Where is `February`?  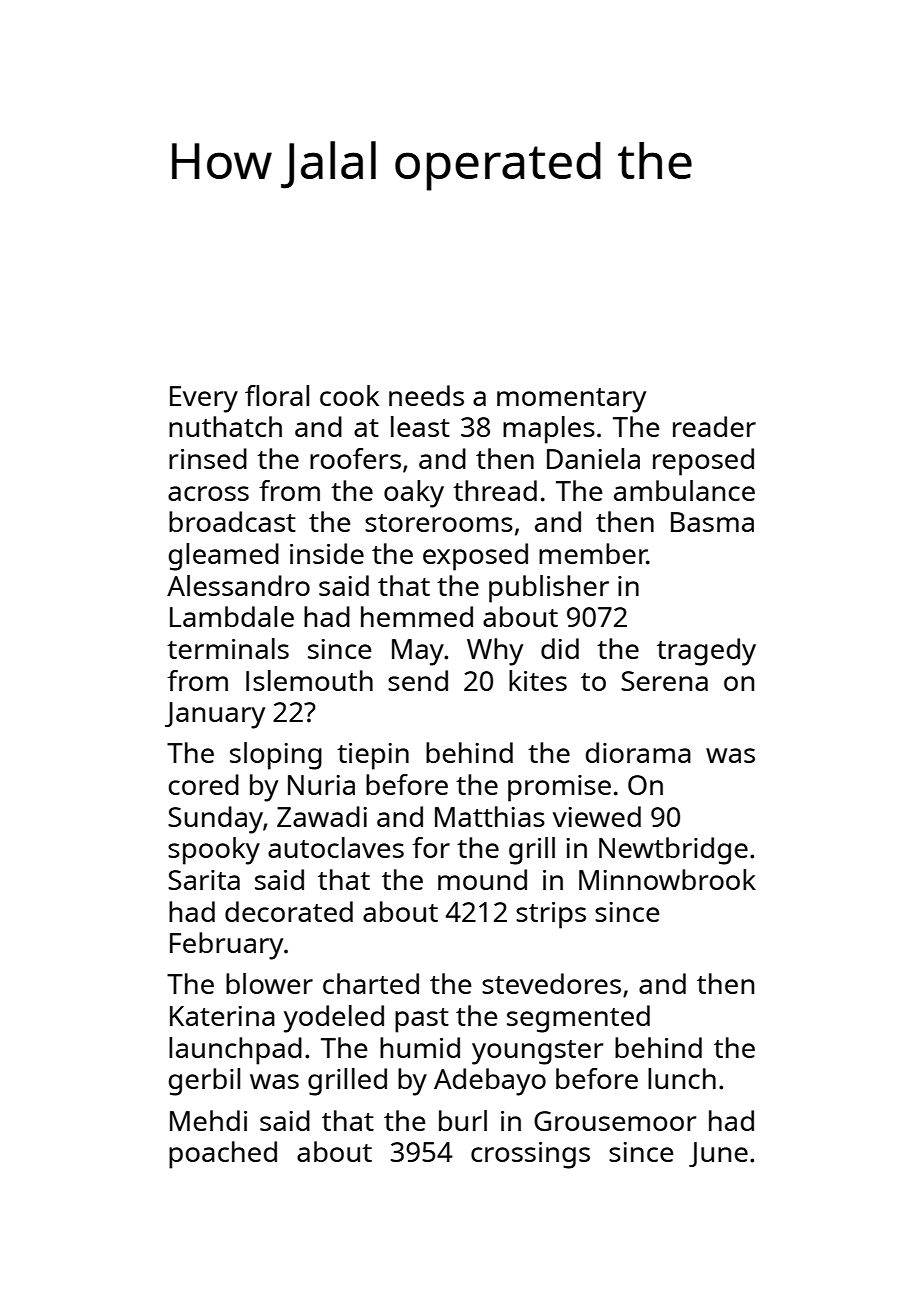
February is located at coordinates (226, 946).
